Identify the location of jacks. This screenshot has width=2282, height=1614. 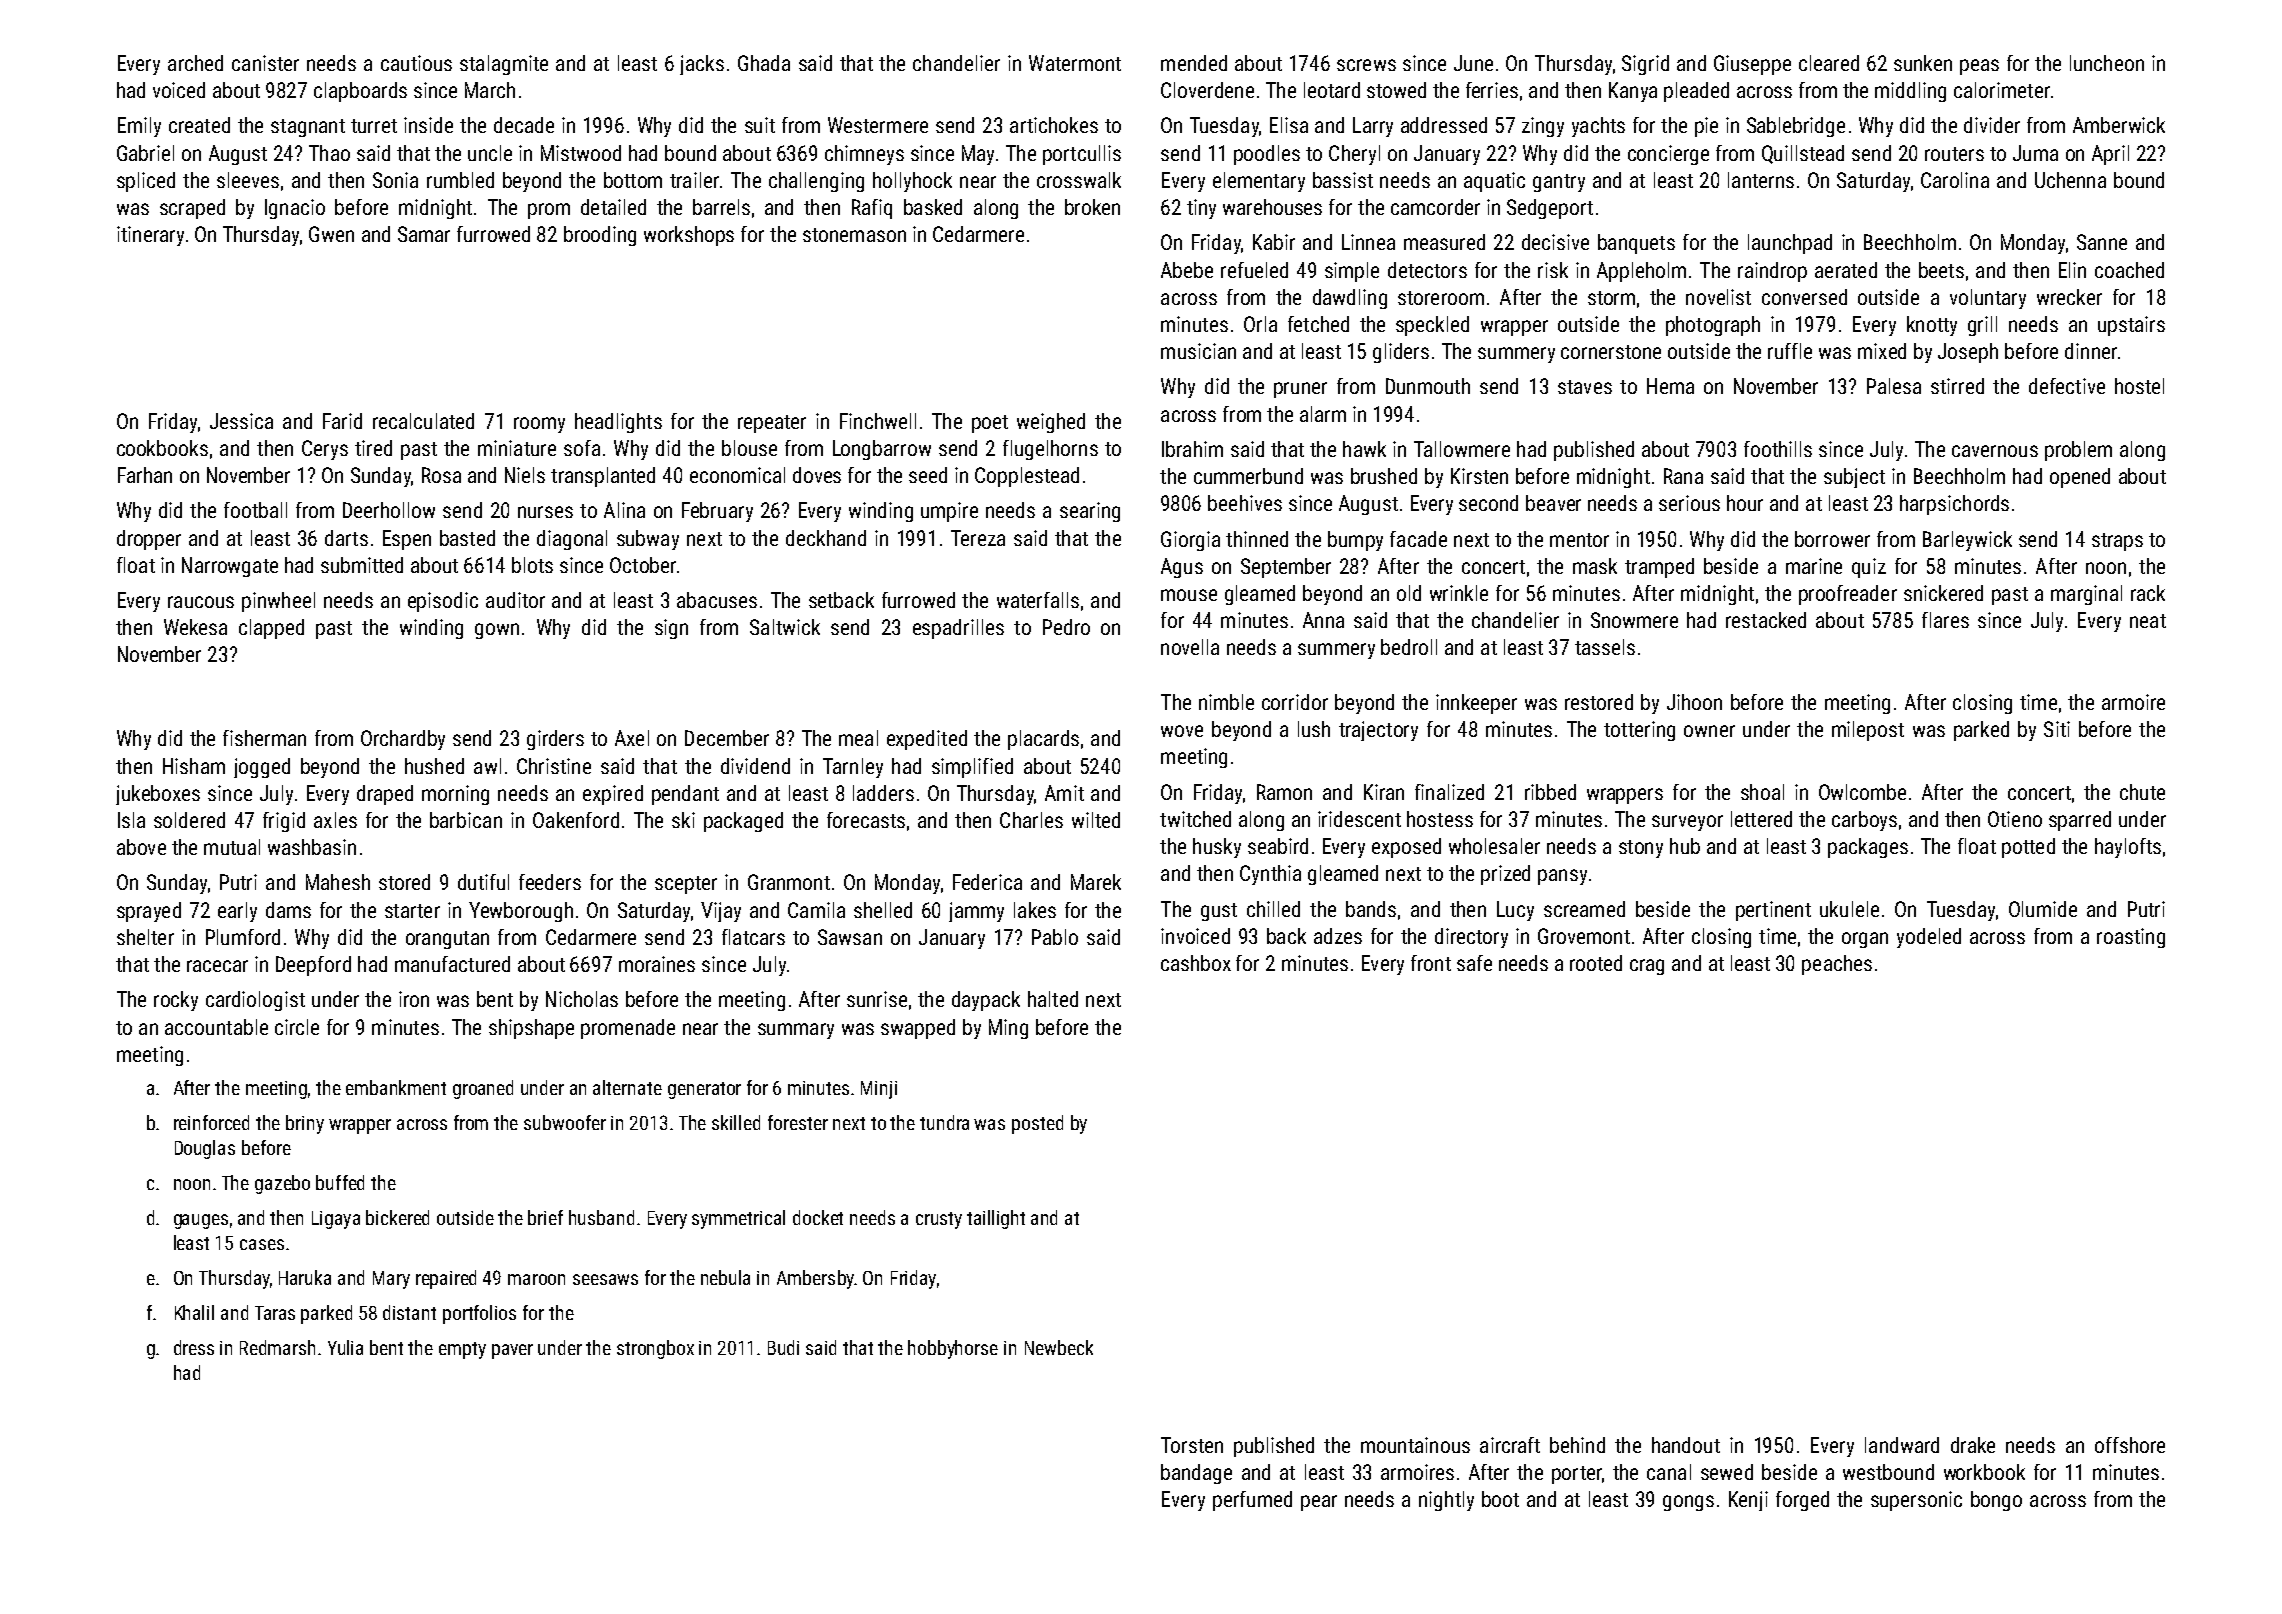
(702, 65).
